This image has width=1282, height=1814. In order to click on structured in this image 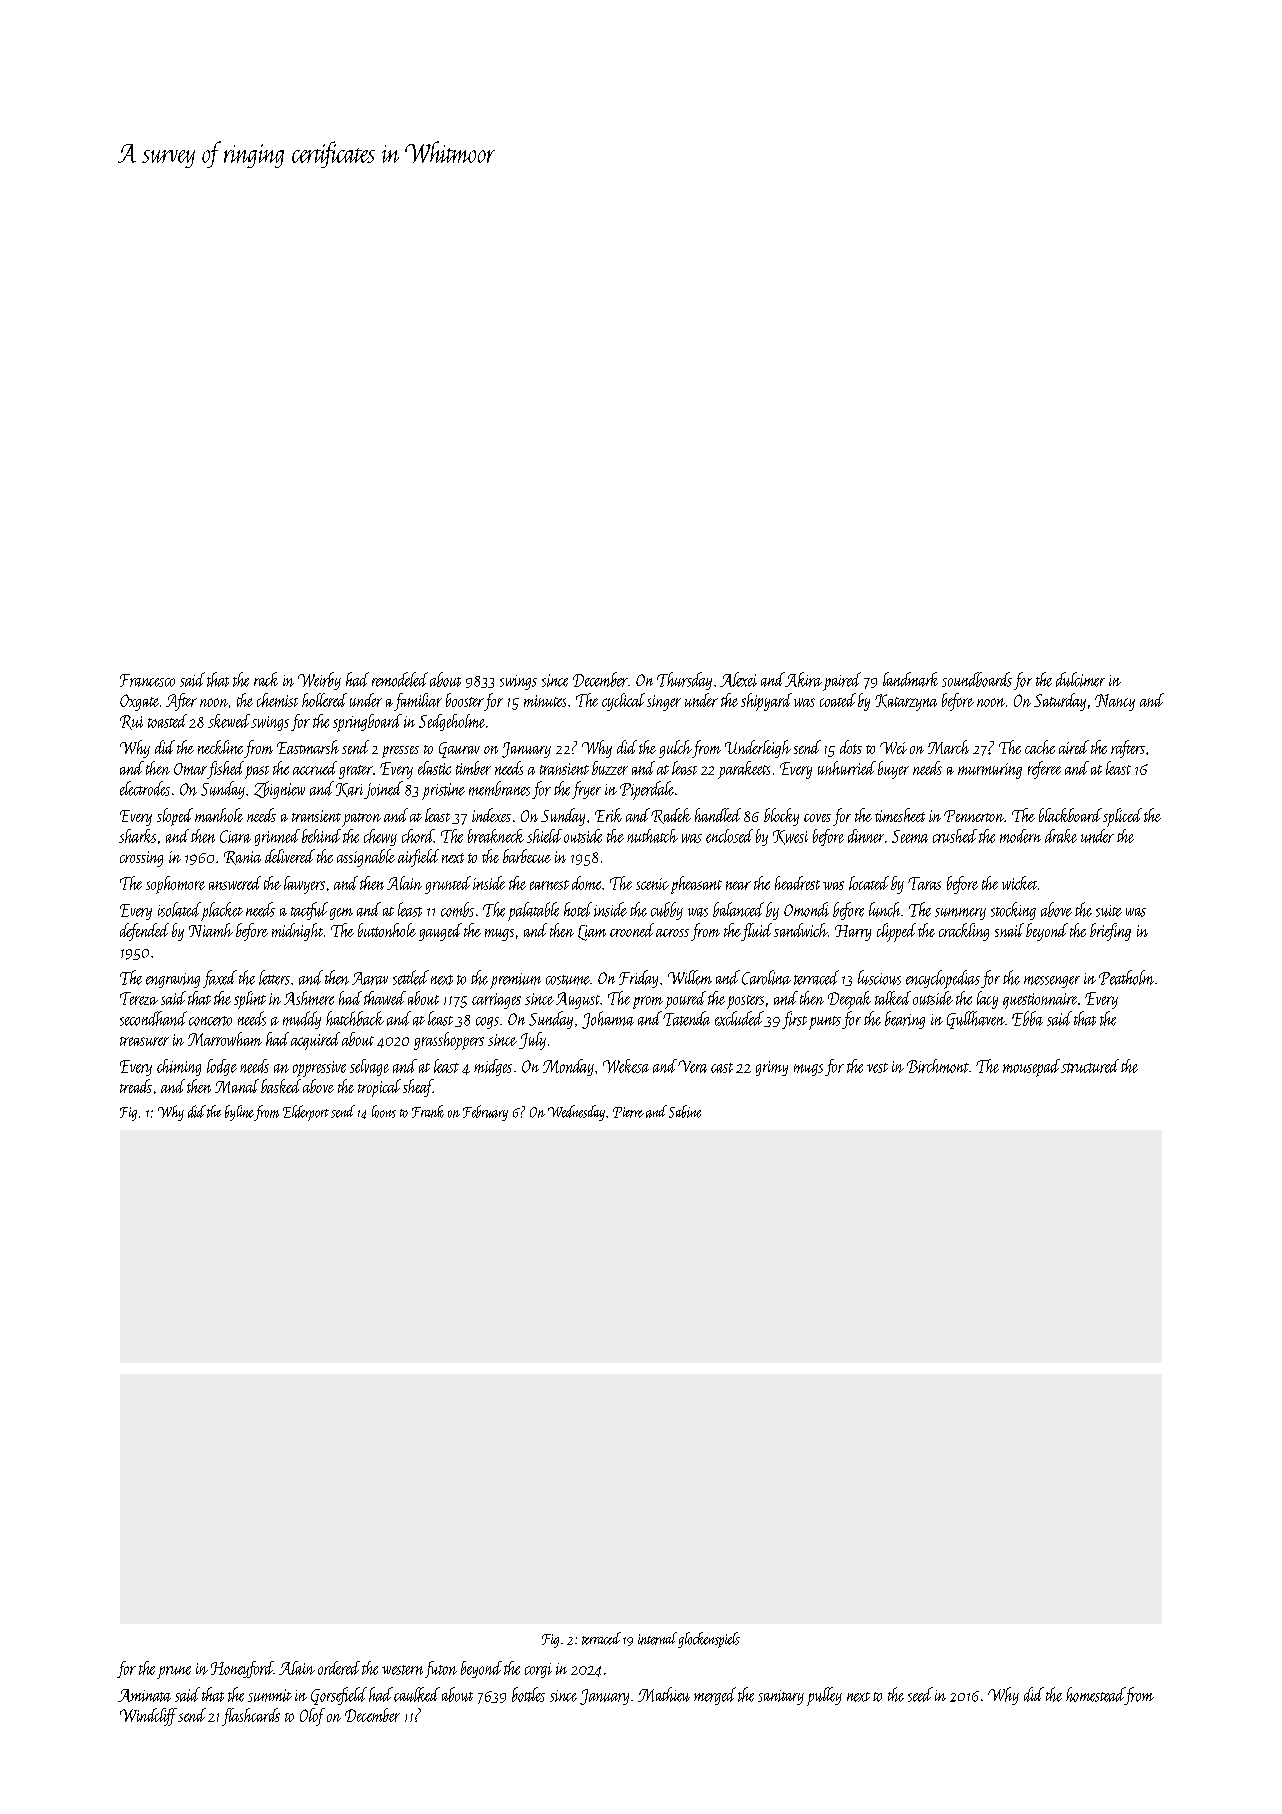, I will do `click(1090, 1066)`.
